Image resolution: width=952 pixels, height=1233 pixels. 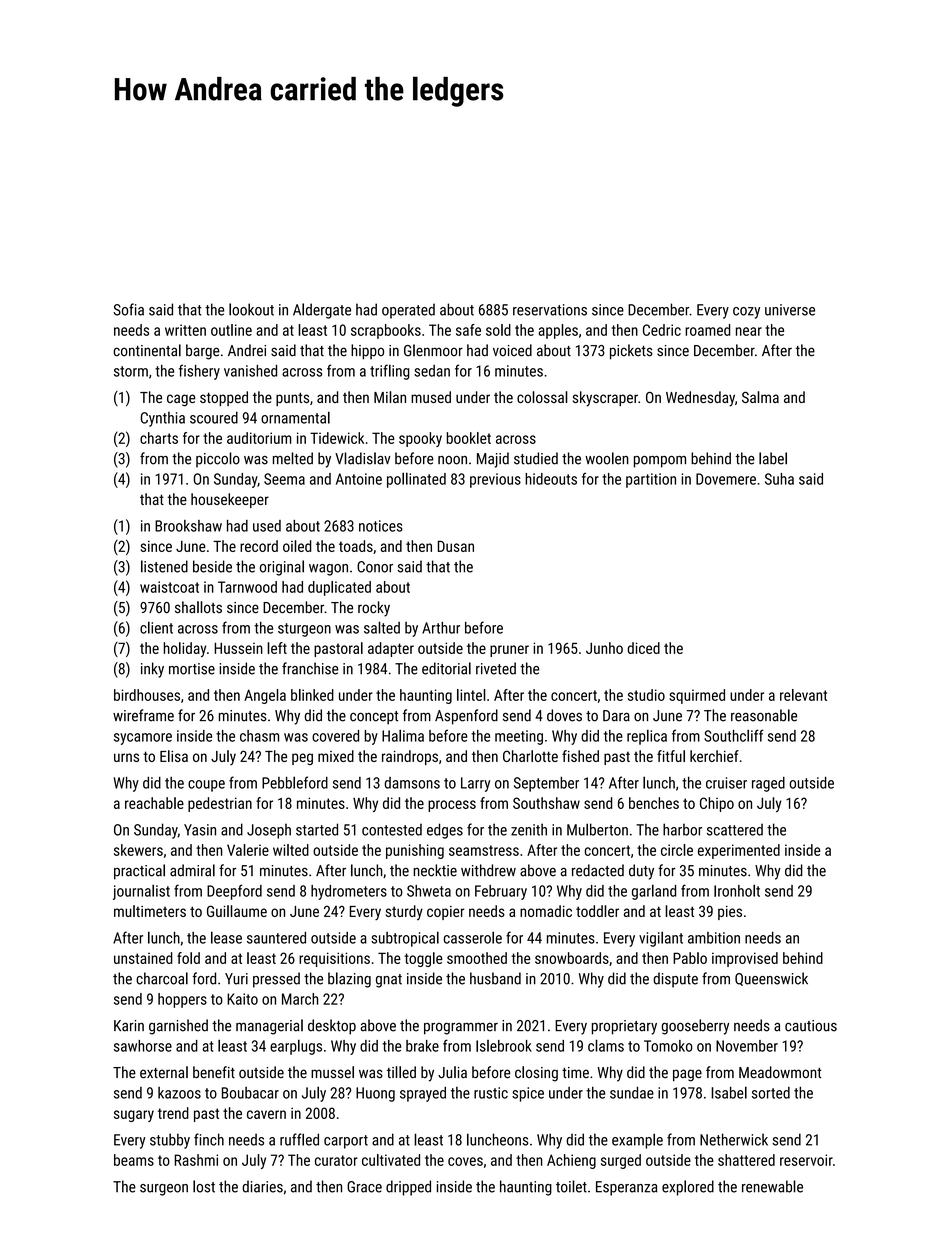 I want to click on renewable, so click(x=772, y=1186).
